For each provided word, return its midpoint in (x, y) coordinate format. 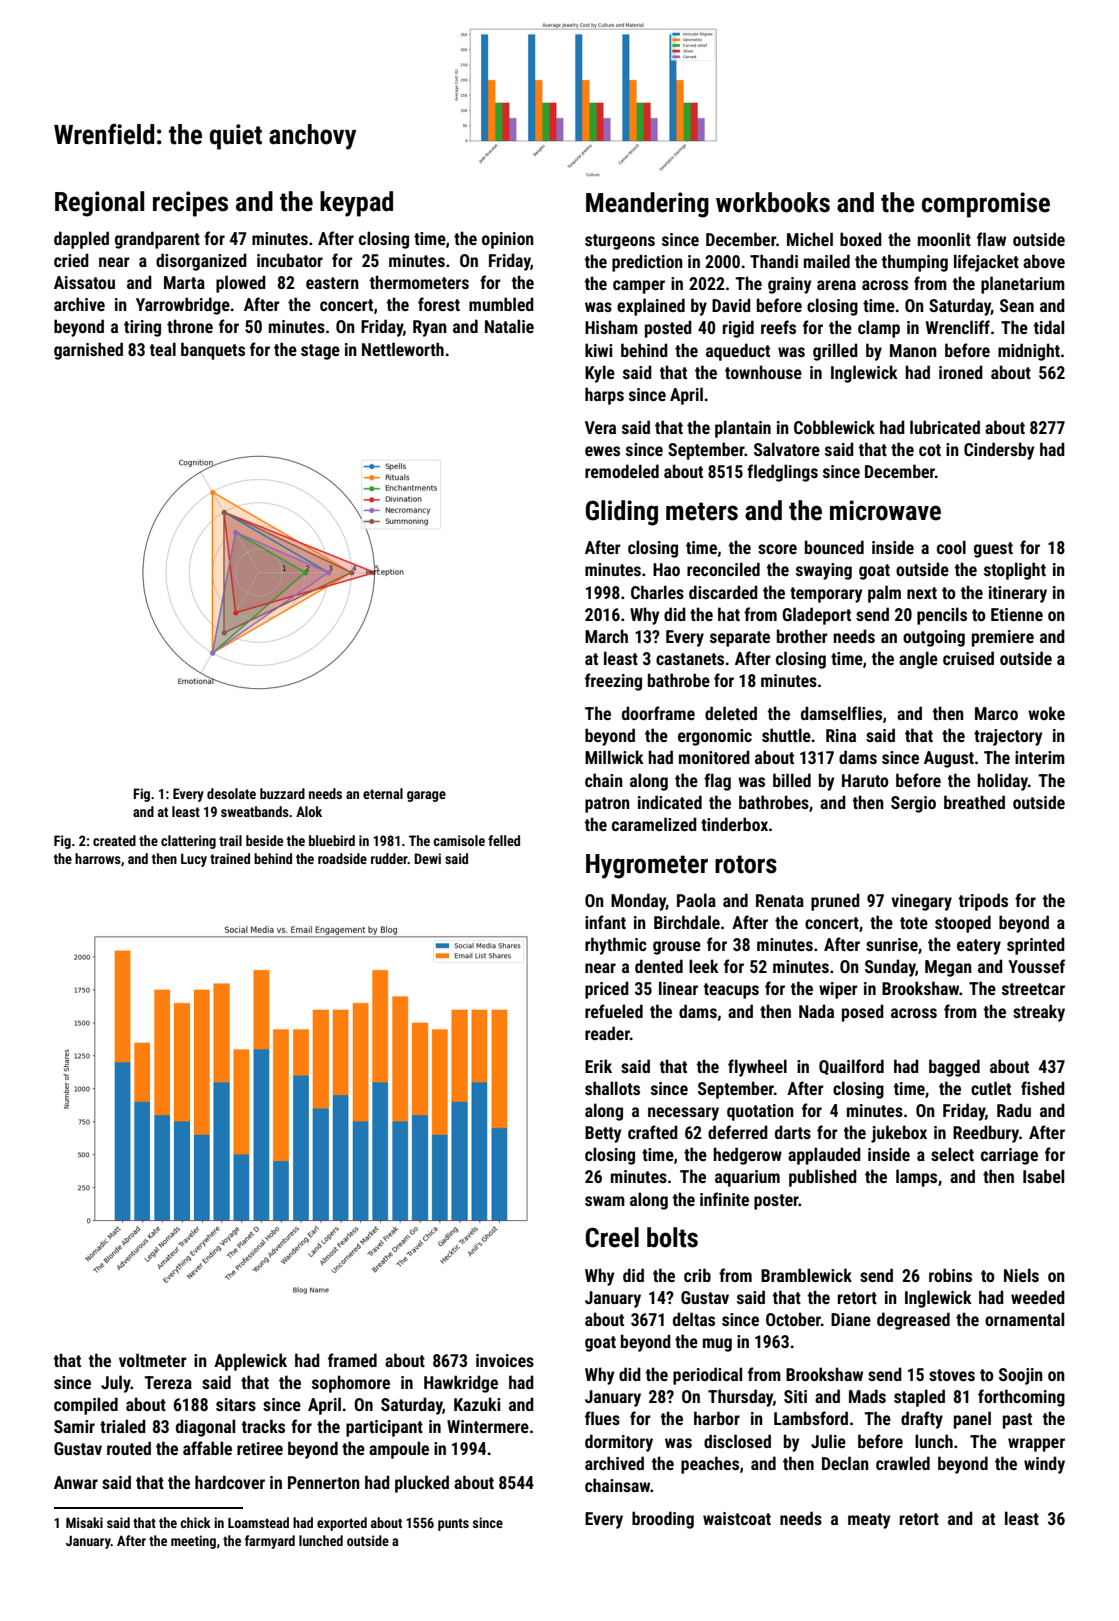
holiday (1002, 782)
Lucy (194, 860)
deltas (694, 1319)
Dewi (427, 858)
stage (320, 352)
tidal (1049, 327)
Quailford (851, 1067)
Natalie (509, 326)
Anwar (76, 1482)
